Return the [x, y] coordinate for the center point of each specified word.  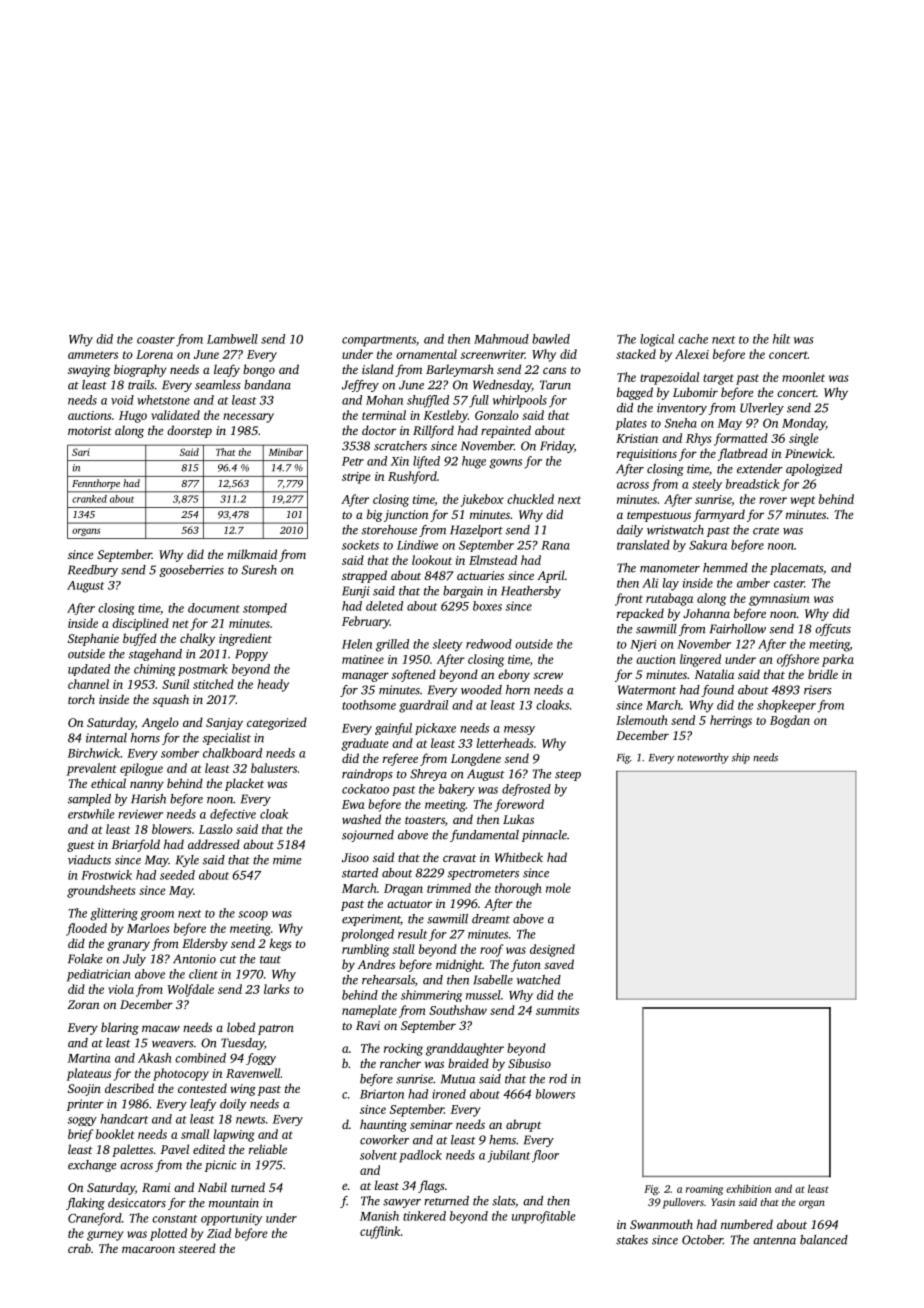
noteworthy [703, 758]
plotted [168, 1234]
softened [414, 675]
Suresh [259, 570]
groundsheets [101, 891]
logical [657, 340]
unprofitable [544, 1217]
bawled [551, 339]
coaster [156, 340]
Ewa [353, 804]
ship [741, 758]
